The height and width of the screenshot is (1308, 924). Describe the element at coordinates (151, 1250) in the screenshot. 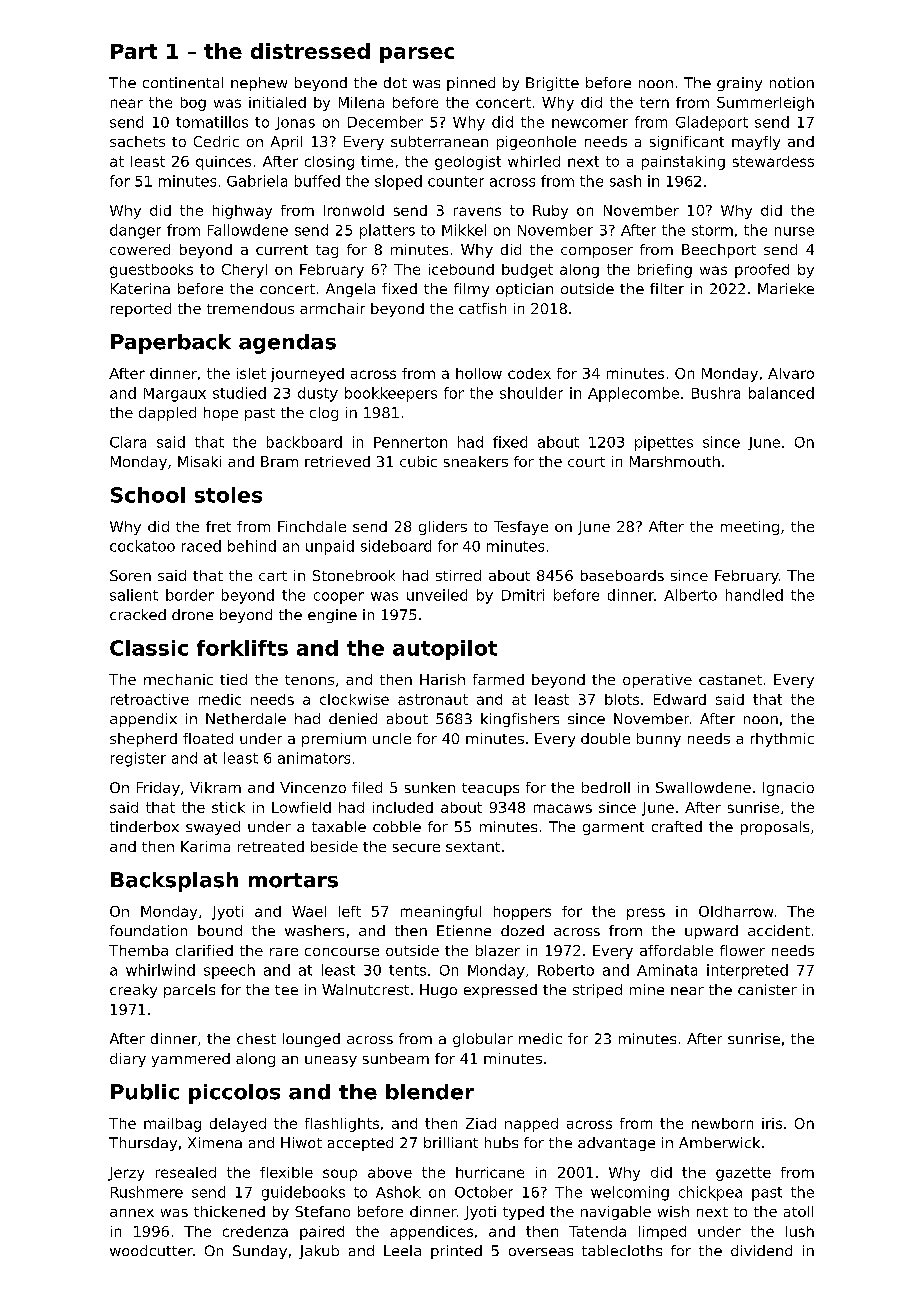

I see `woodcutter` at that location.
